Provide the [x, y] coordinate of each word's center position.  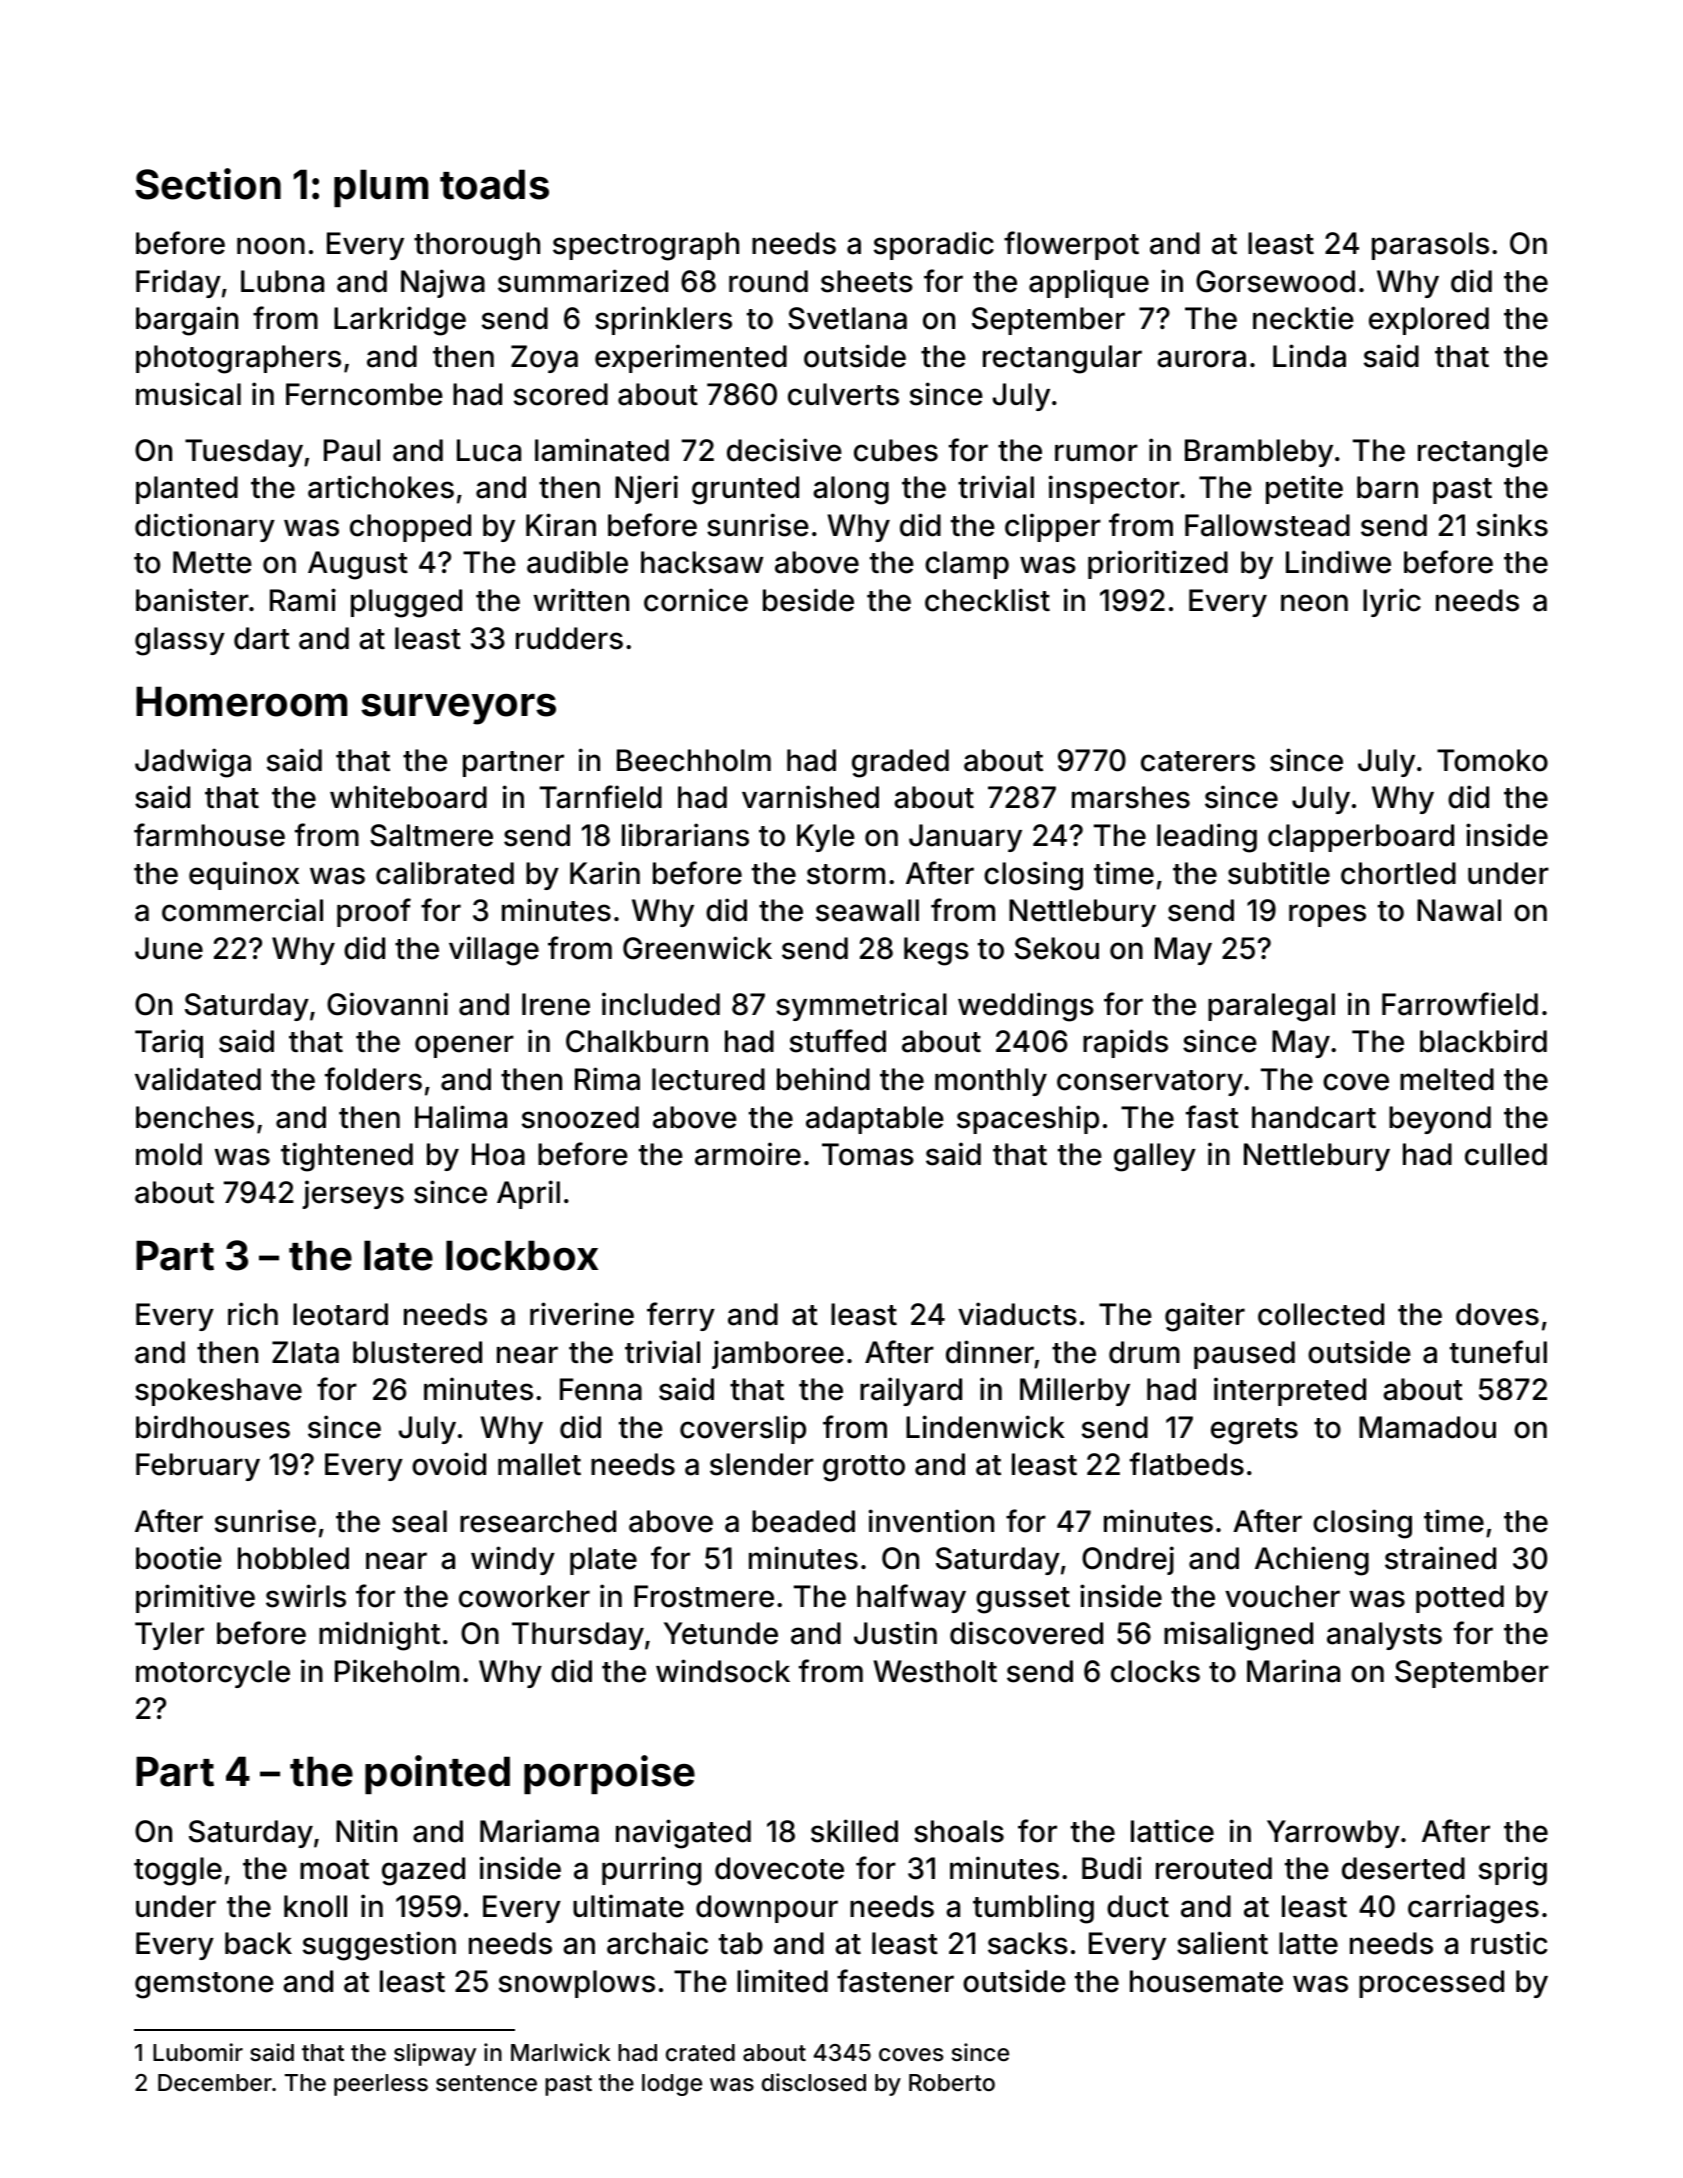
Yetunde [721, 1633]
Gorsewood [1275, 281]
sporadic [934, 245]
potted [1460, 1599]
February [198, 1467]
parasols [1430, 246]
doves [1497, 1314]
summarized [583, 281]
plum [381, 188]
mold [169, 1154]
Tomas [868, 1154]
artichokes [381, 487]
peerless [381, 2085]
